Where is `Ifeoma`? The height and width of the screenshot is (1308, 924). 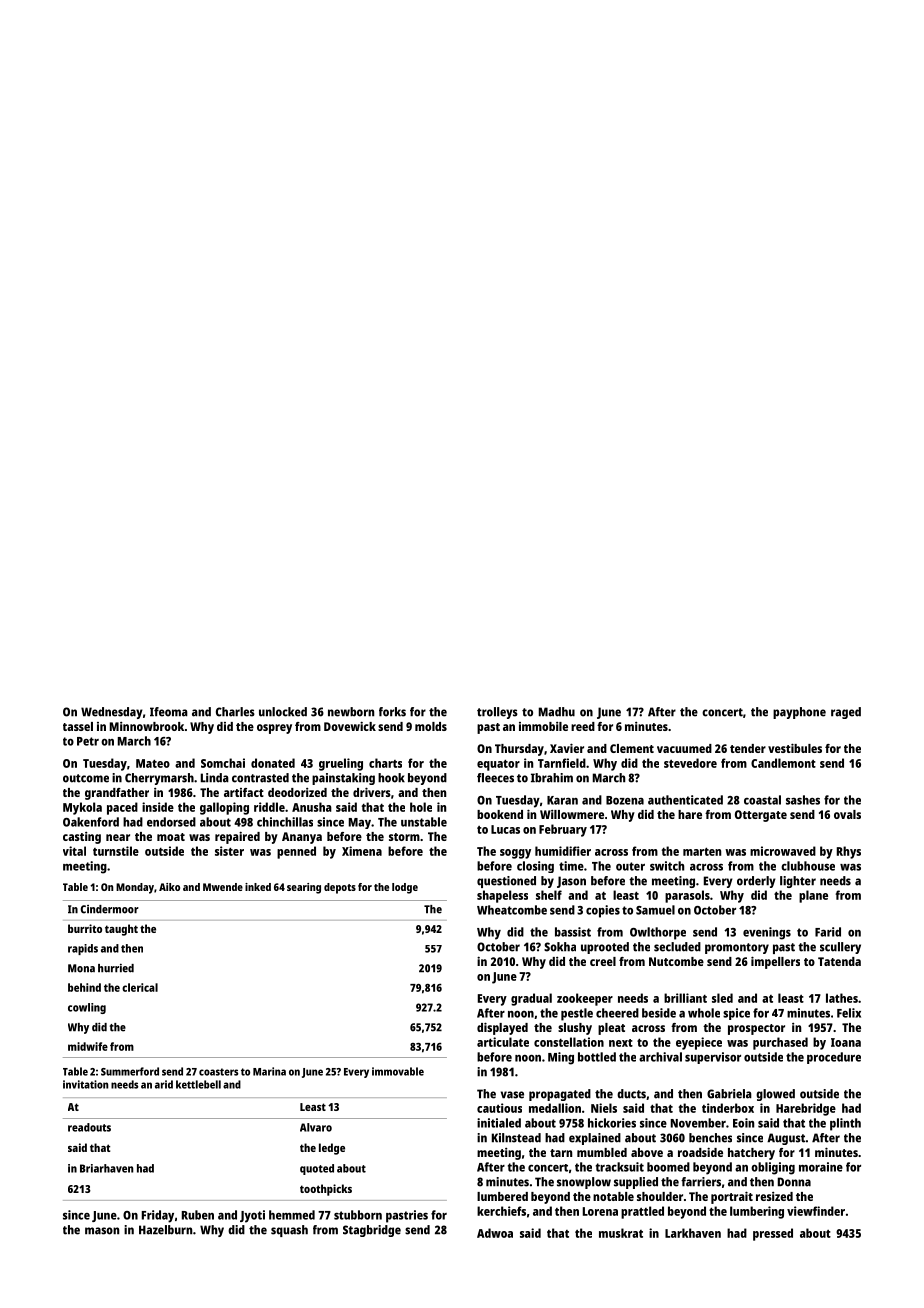 Ifeoma is located at coordinates (169, 712).
